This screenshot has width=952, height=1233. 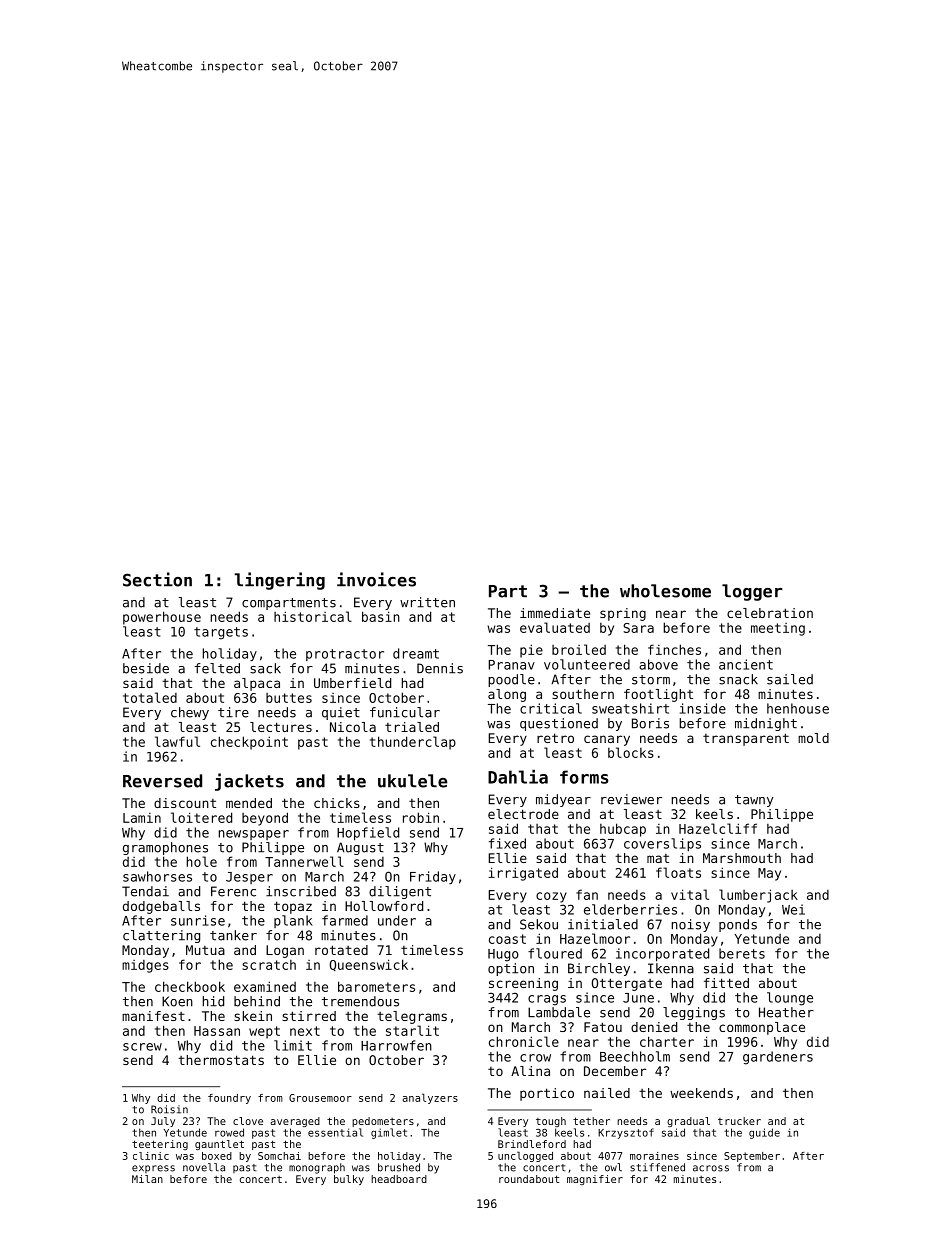 I want to click on Tannerwell, so click(x=304, y=861).
